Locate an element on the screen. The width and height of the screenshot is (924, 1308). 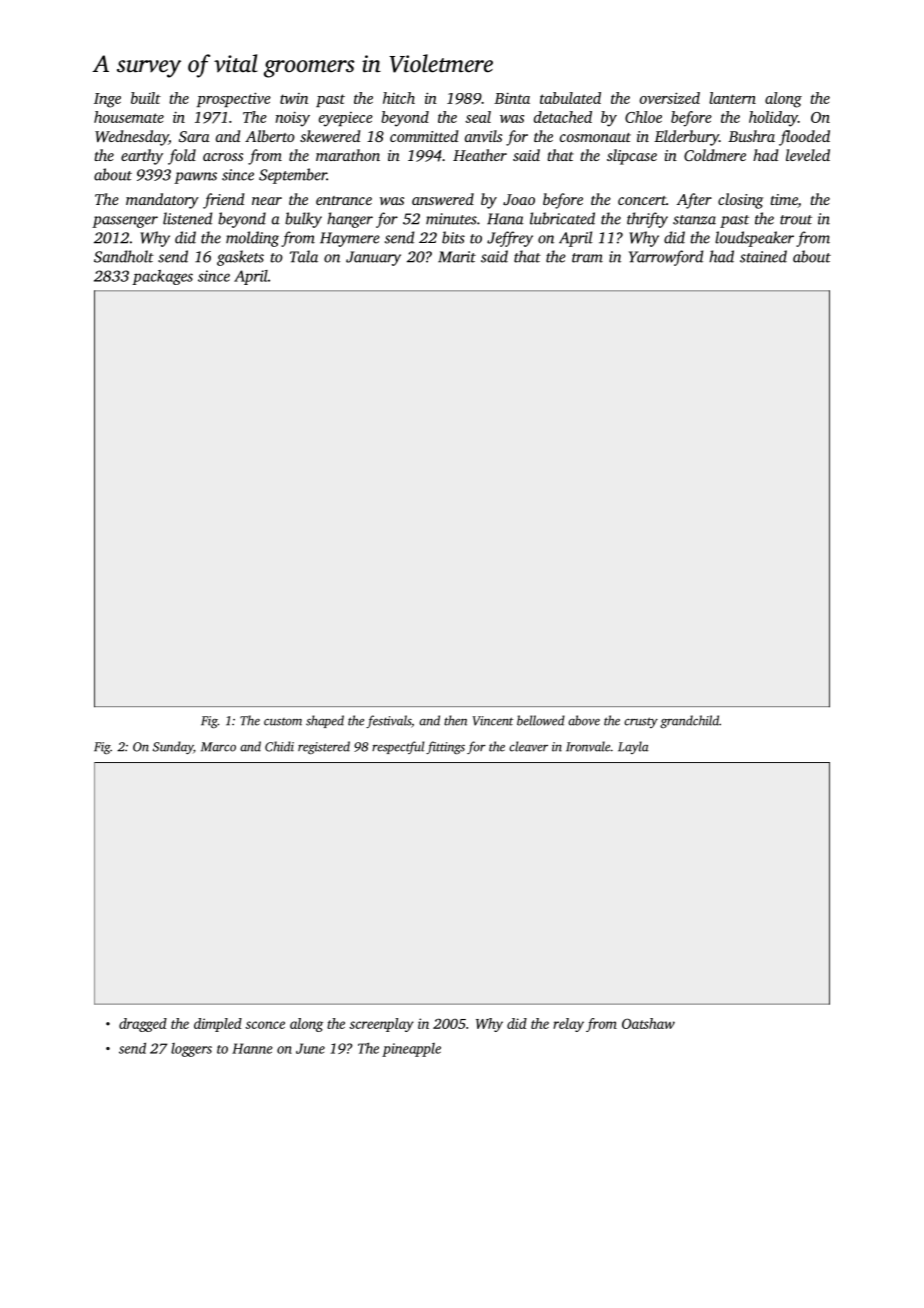
Marit is located at coordinates (457, 257).
